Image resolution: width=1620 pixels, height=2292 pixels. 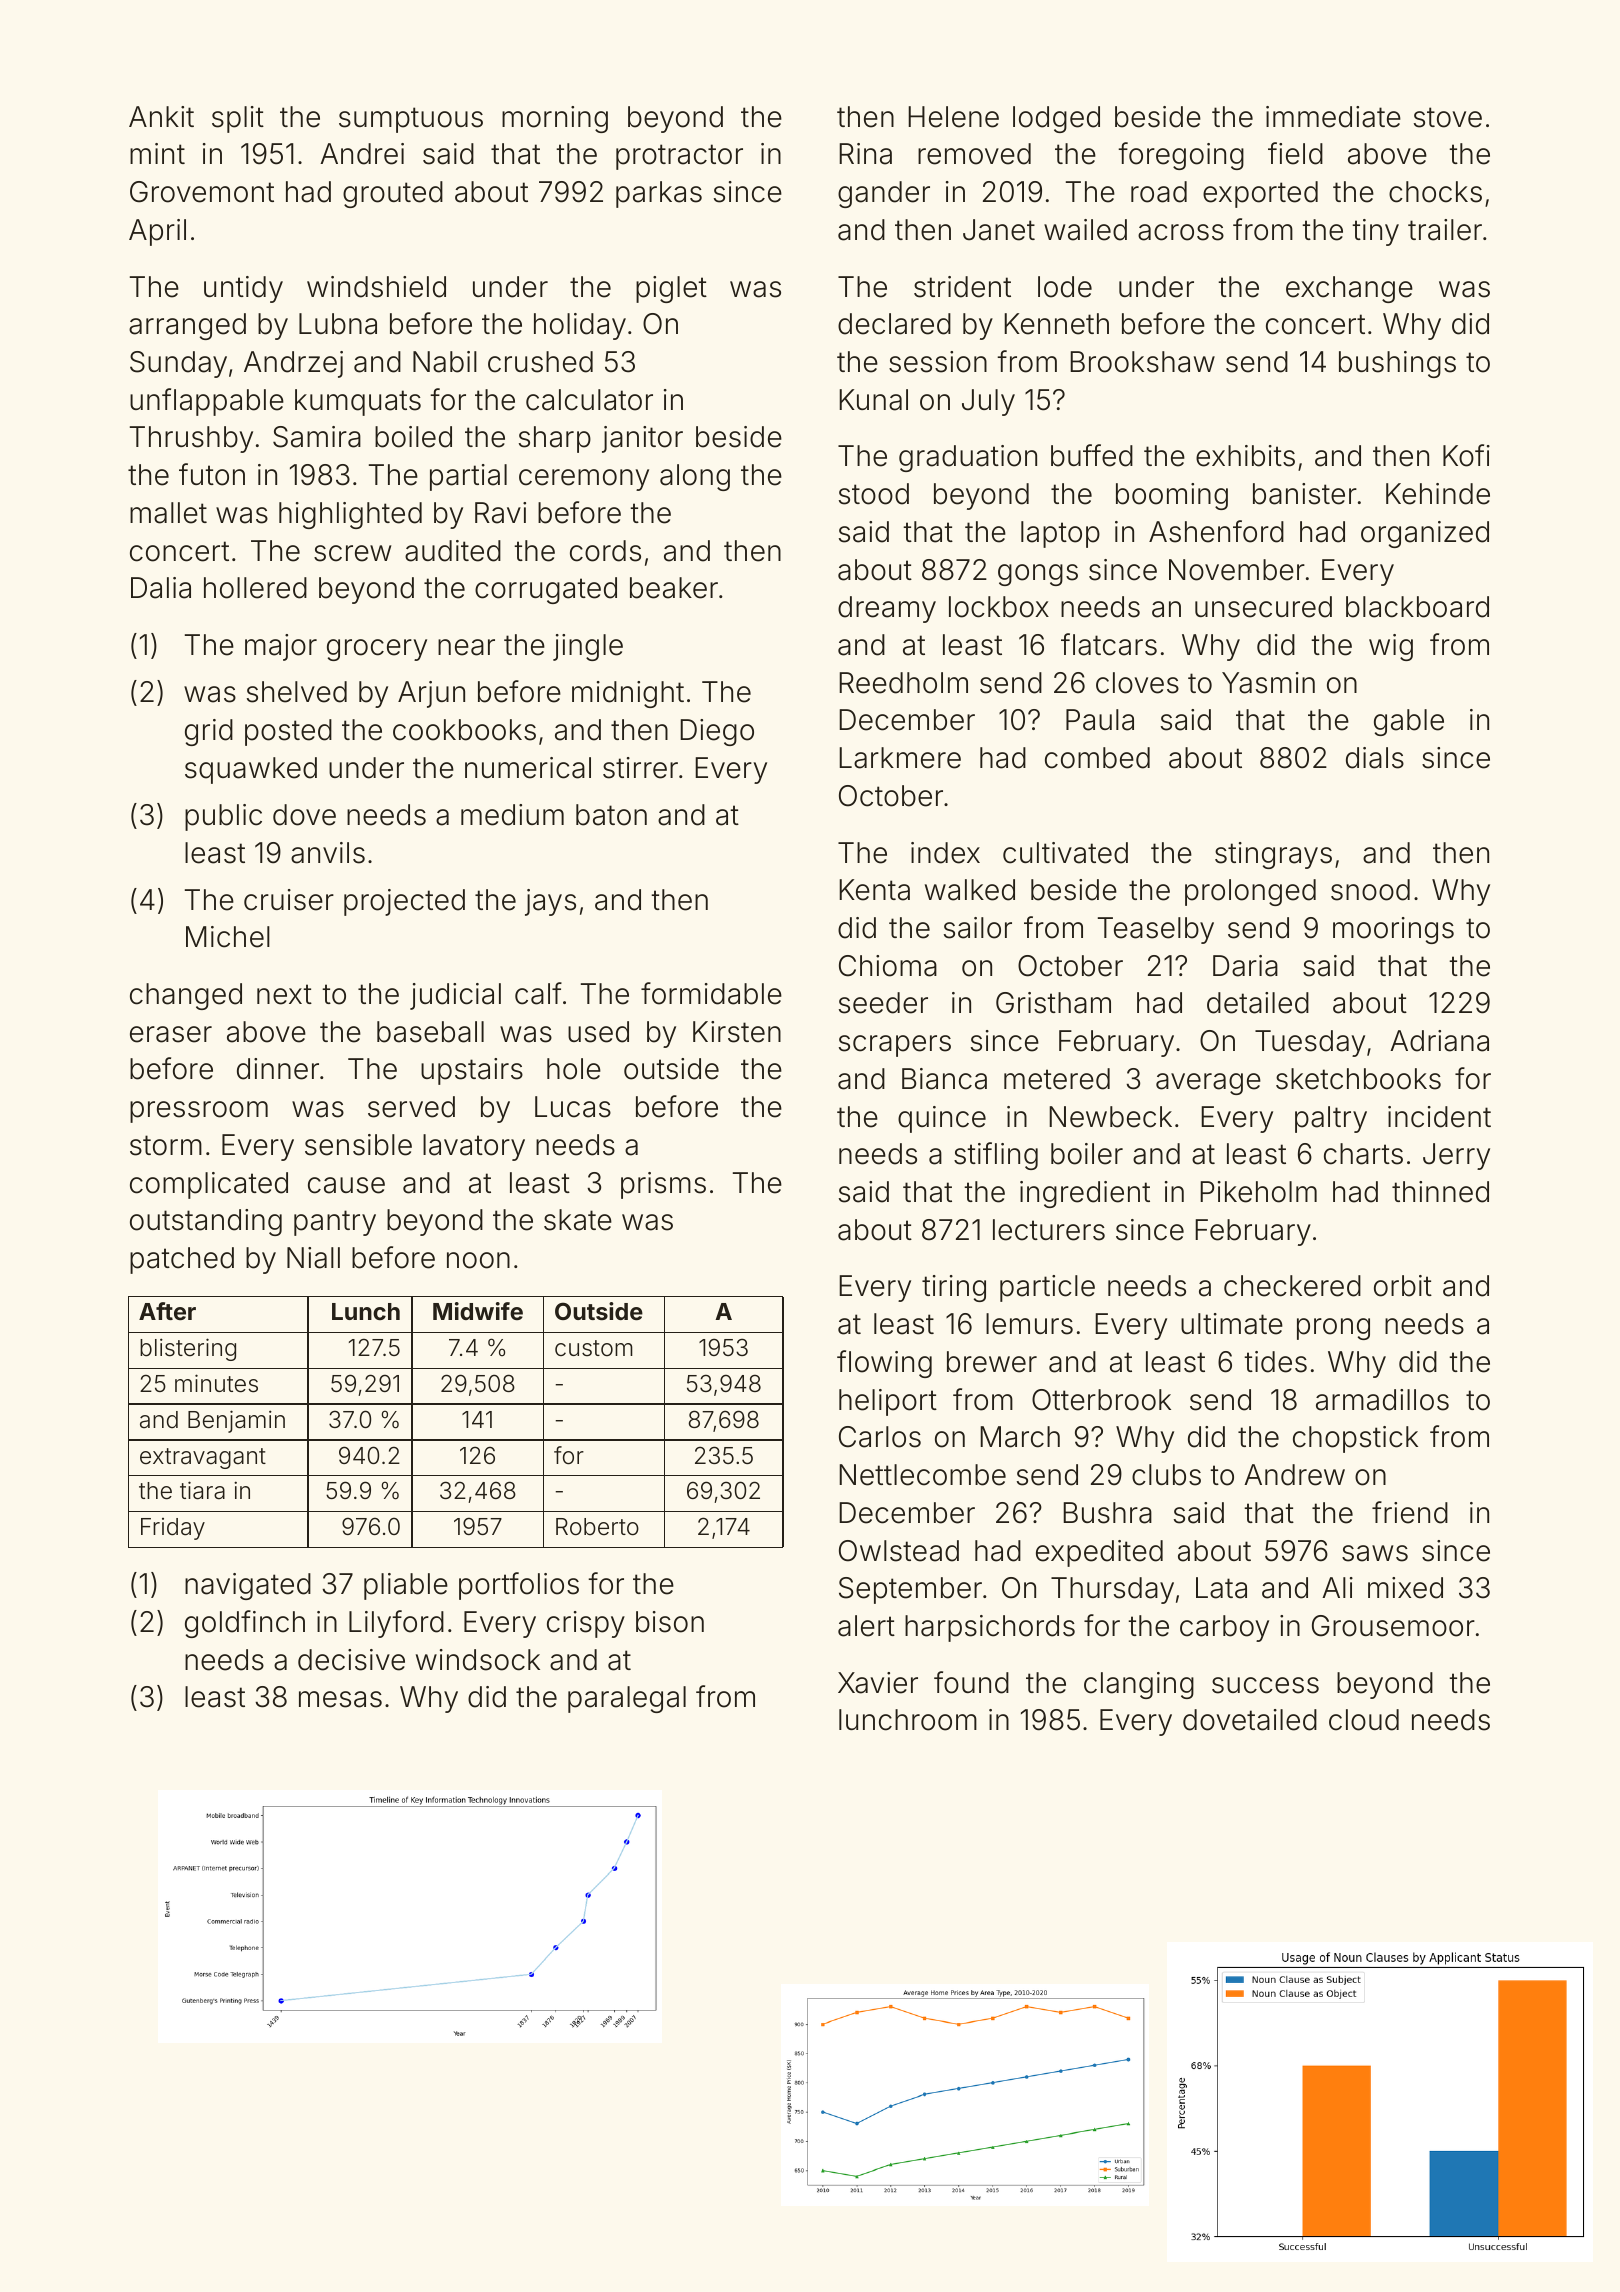 I want to click on Xavier, so click(x=878, y=1683).
